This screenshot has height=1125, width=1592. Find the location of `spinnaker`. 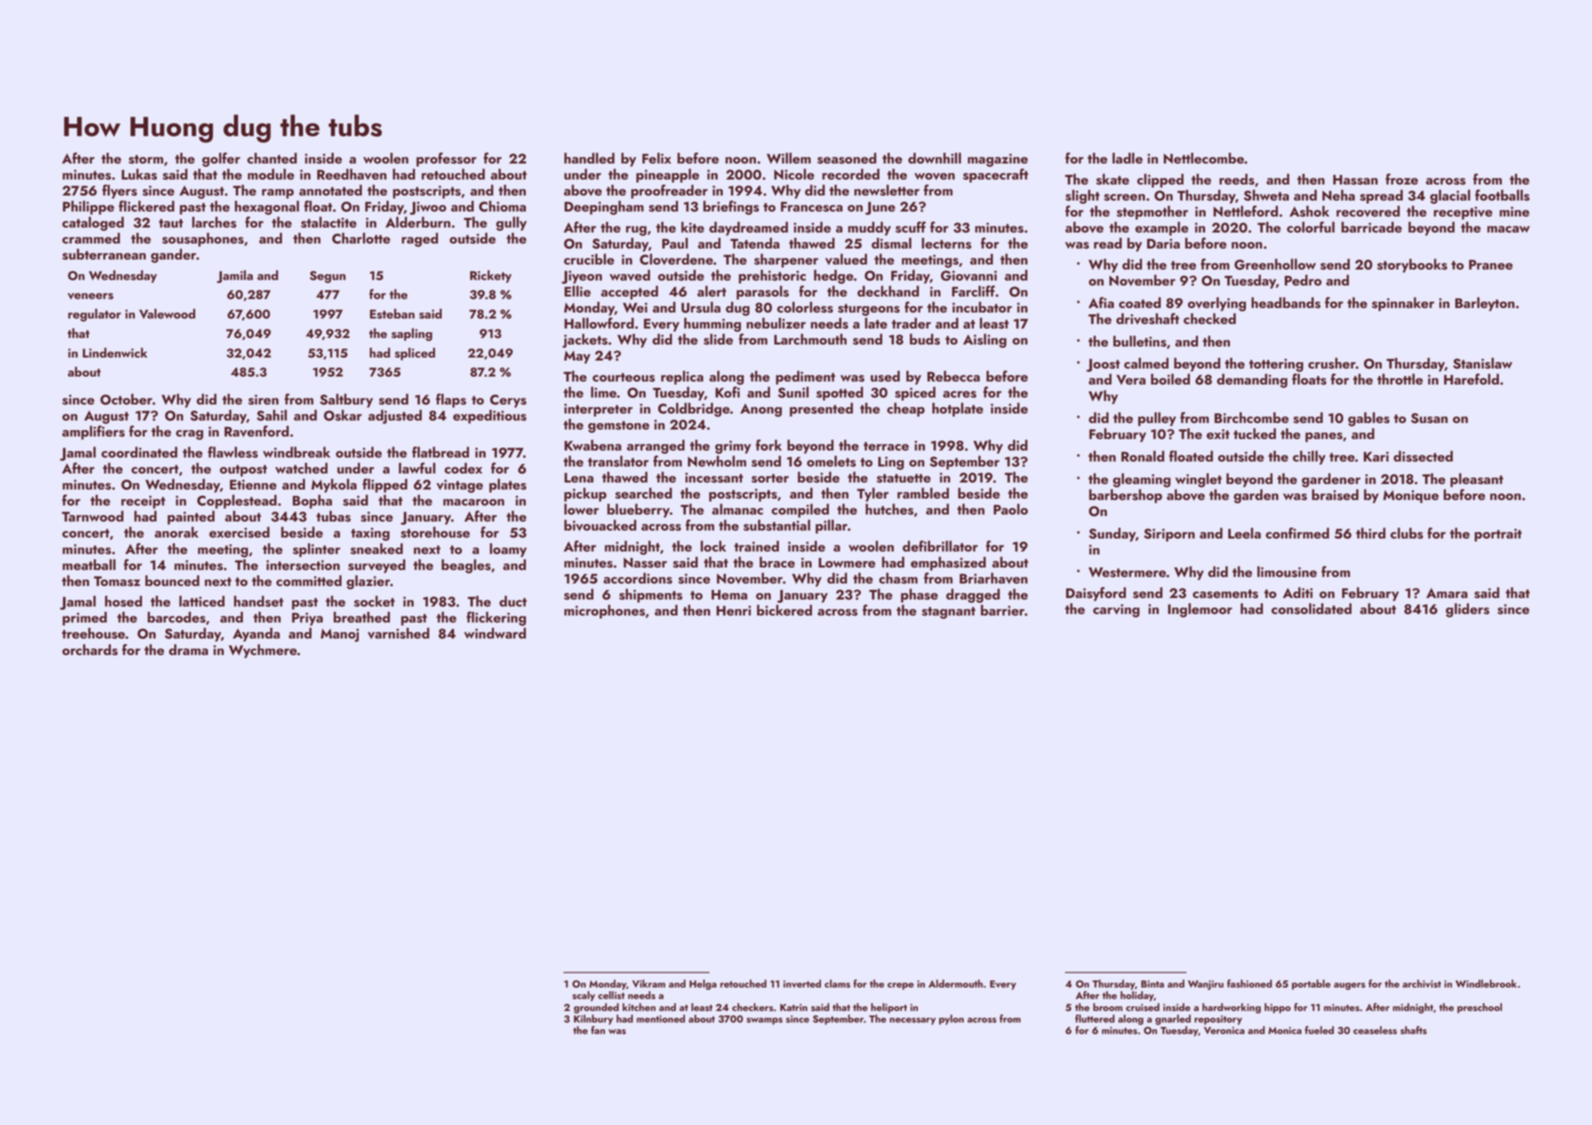

spinnaker is located at coordinates (1403, 304).
